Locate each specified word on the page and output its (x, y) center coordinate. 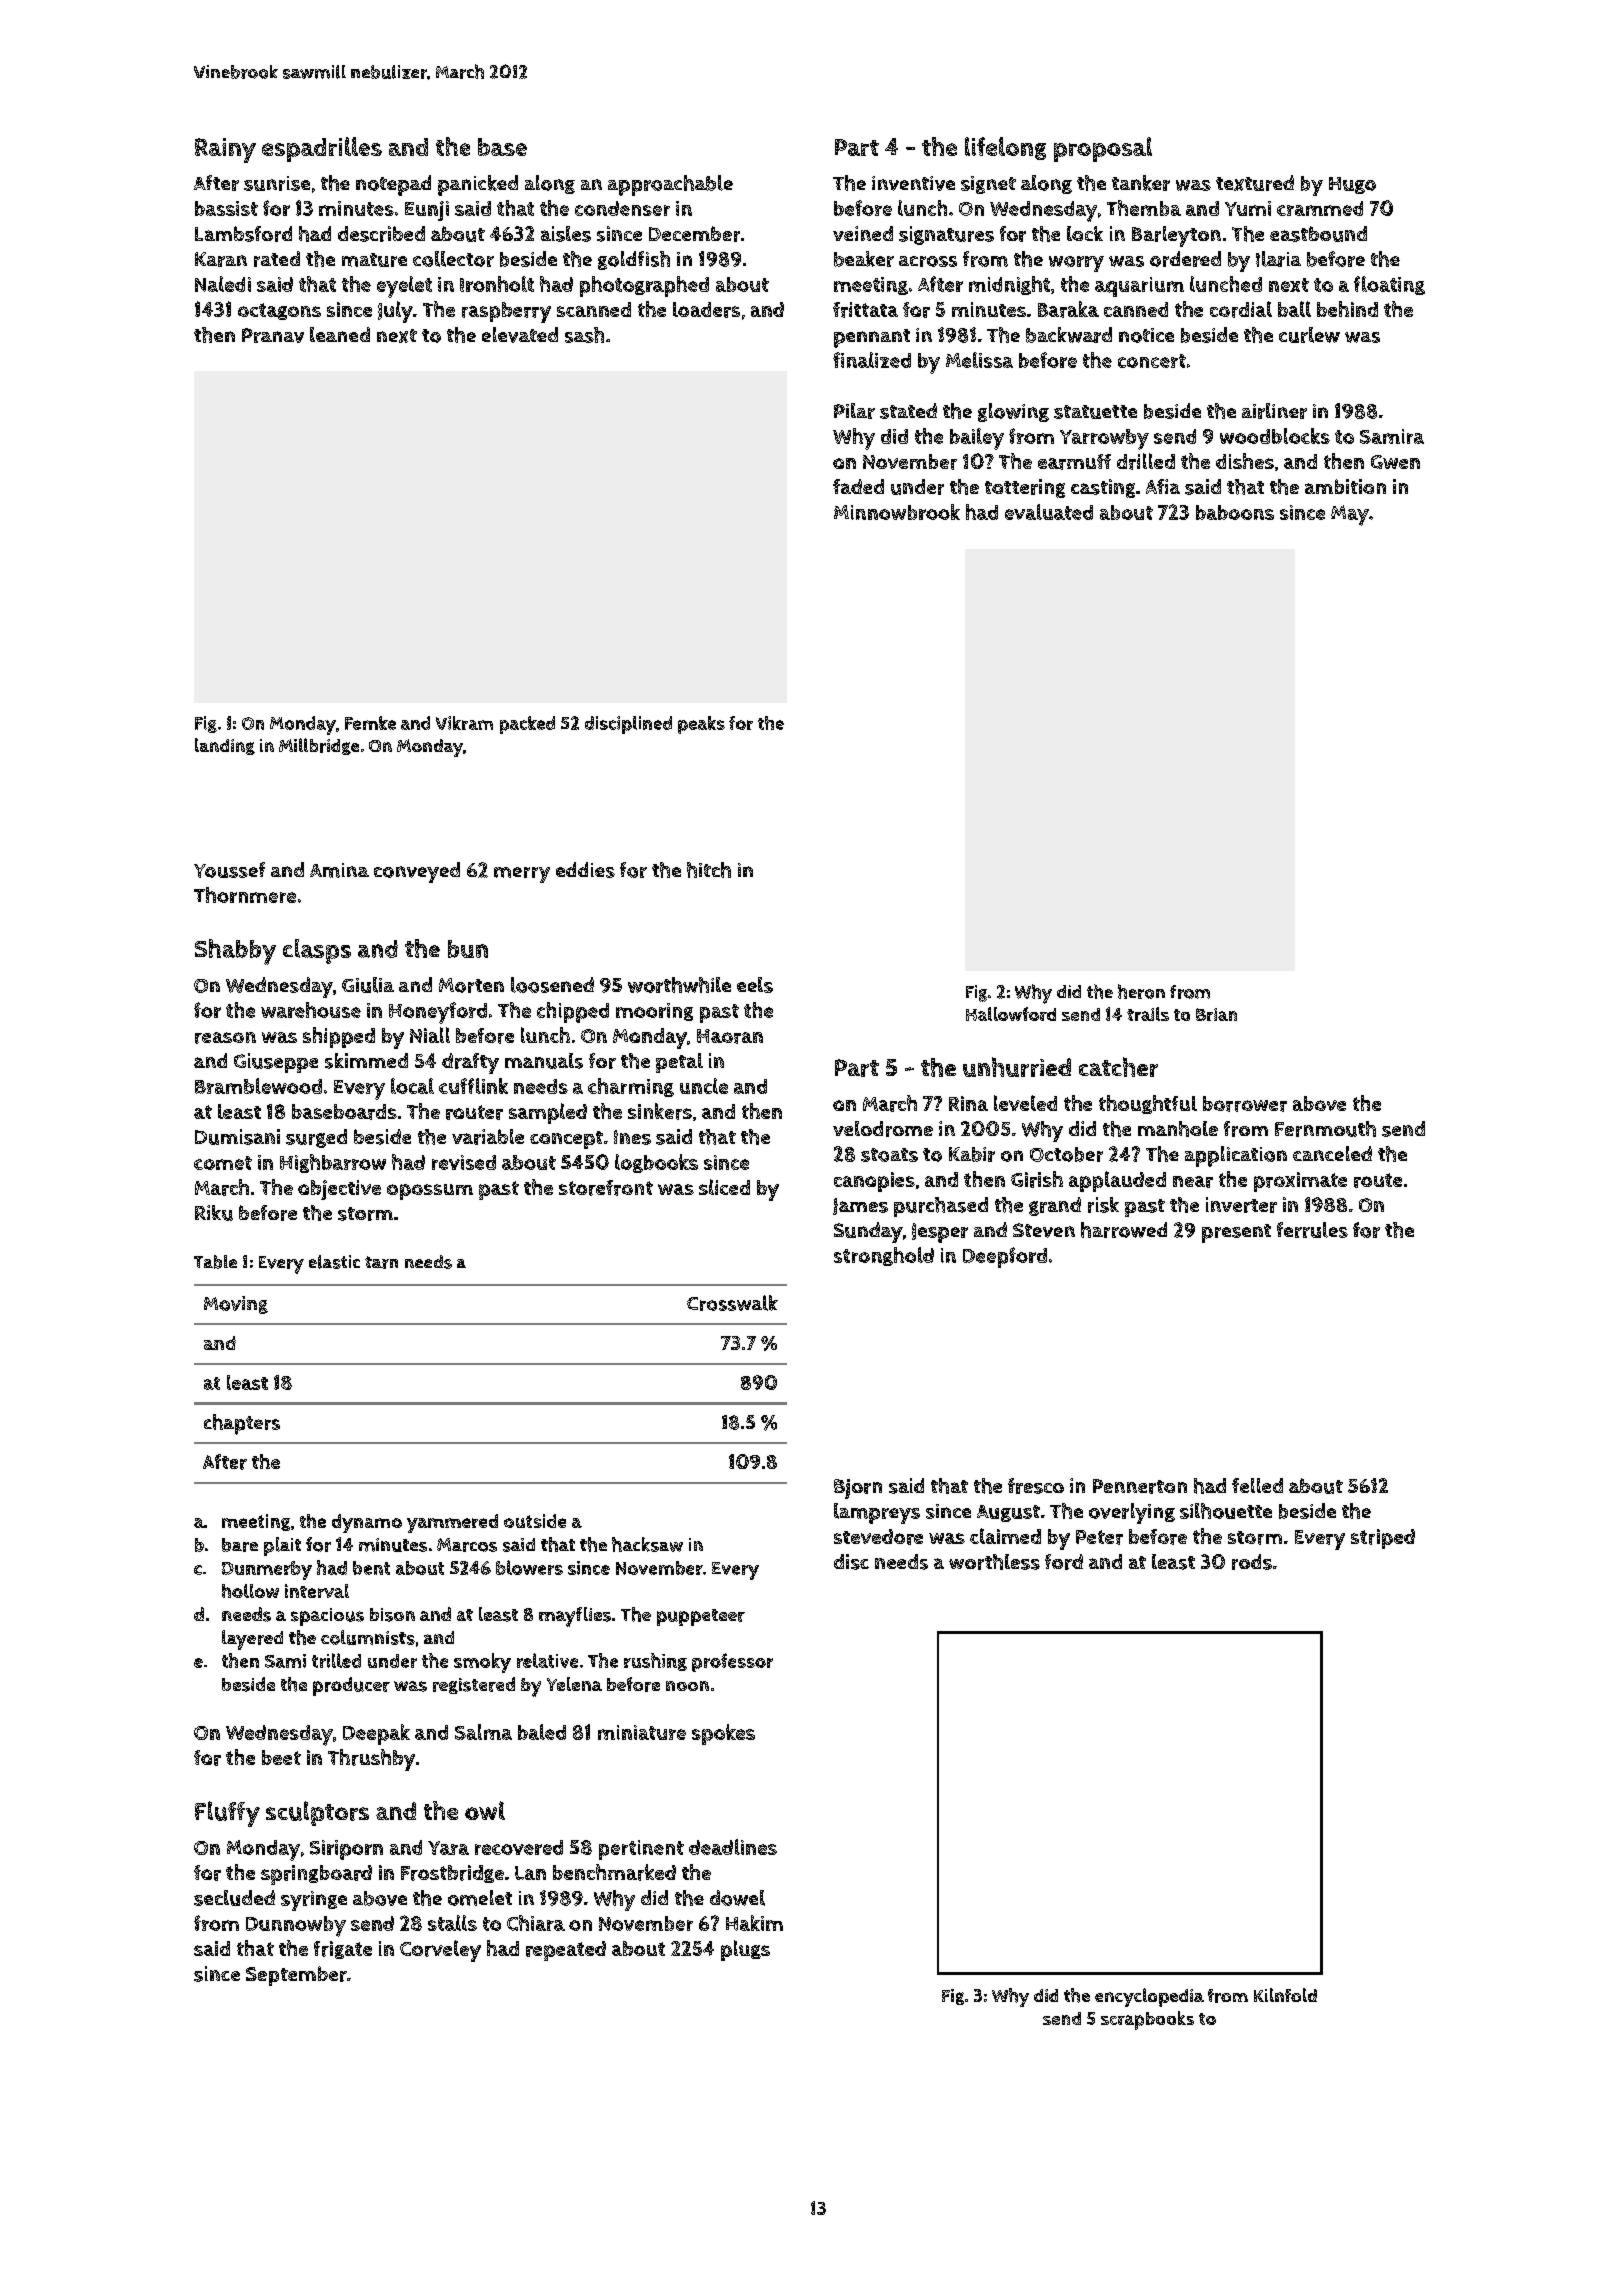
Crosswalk (732, 1303)
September (296, 1976)
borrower (1245, 1104)
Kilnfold (1285, 1995)
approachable (670, 185)
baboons (1235, 512)
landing (225, 746)
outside (535, 1521)
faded (858, 486)
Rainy (225, 150)
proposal (1103, 149)
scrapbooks (1147, 2020)
